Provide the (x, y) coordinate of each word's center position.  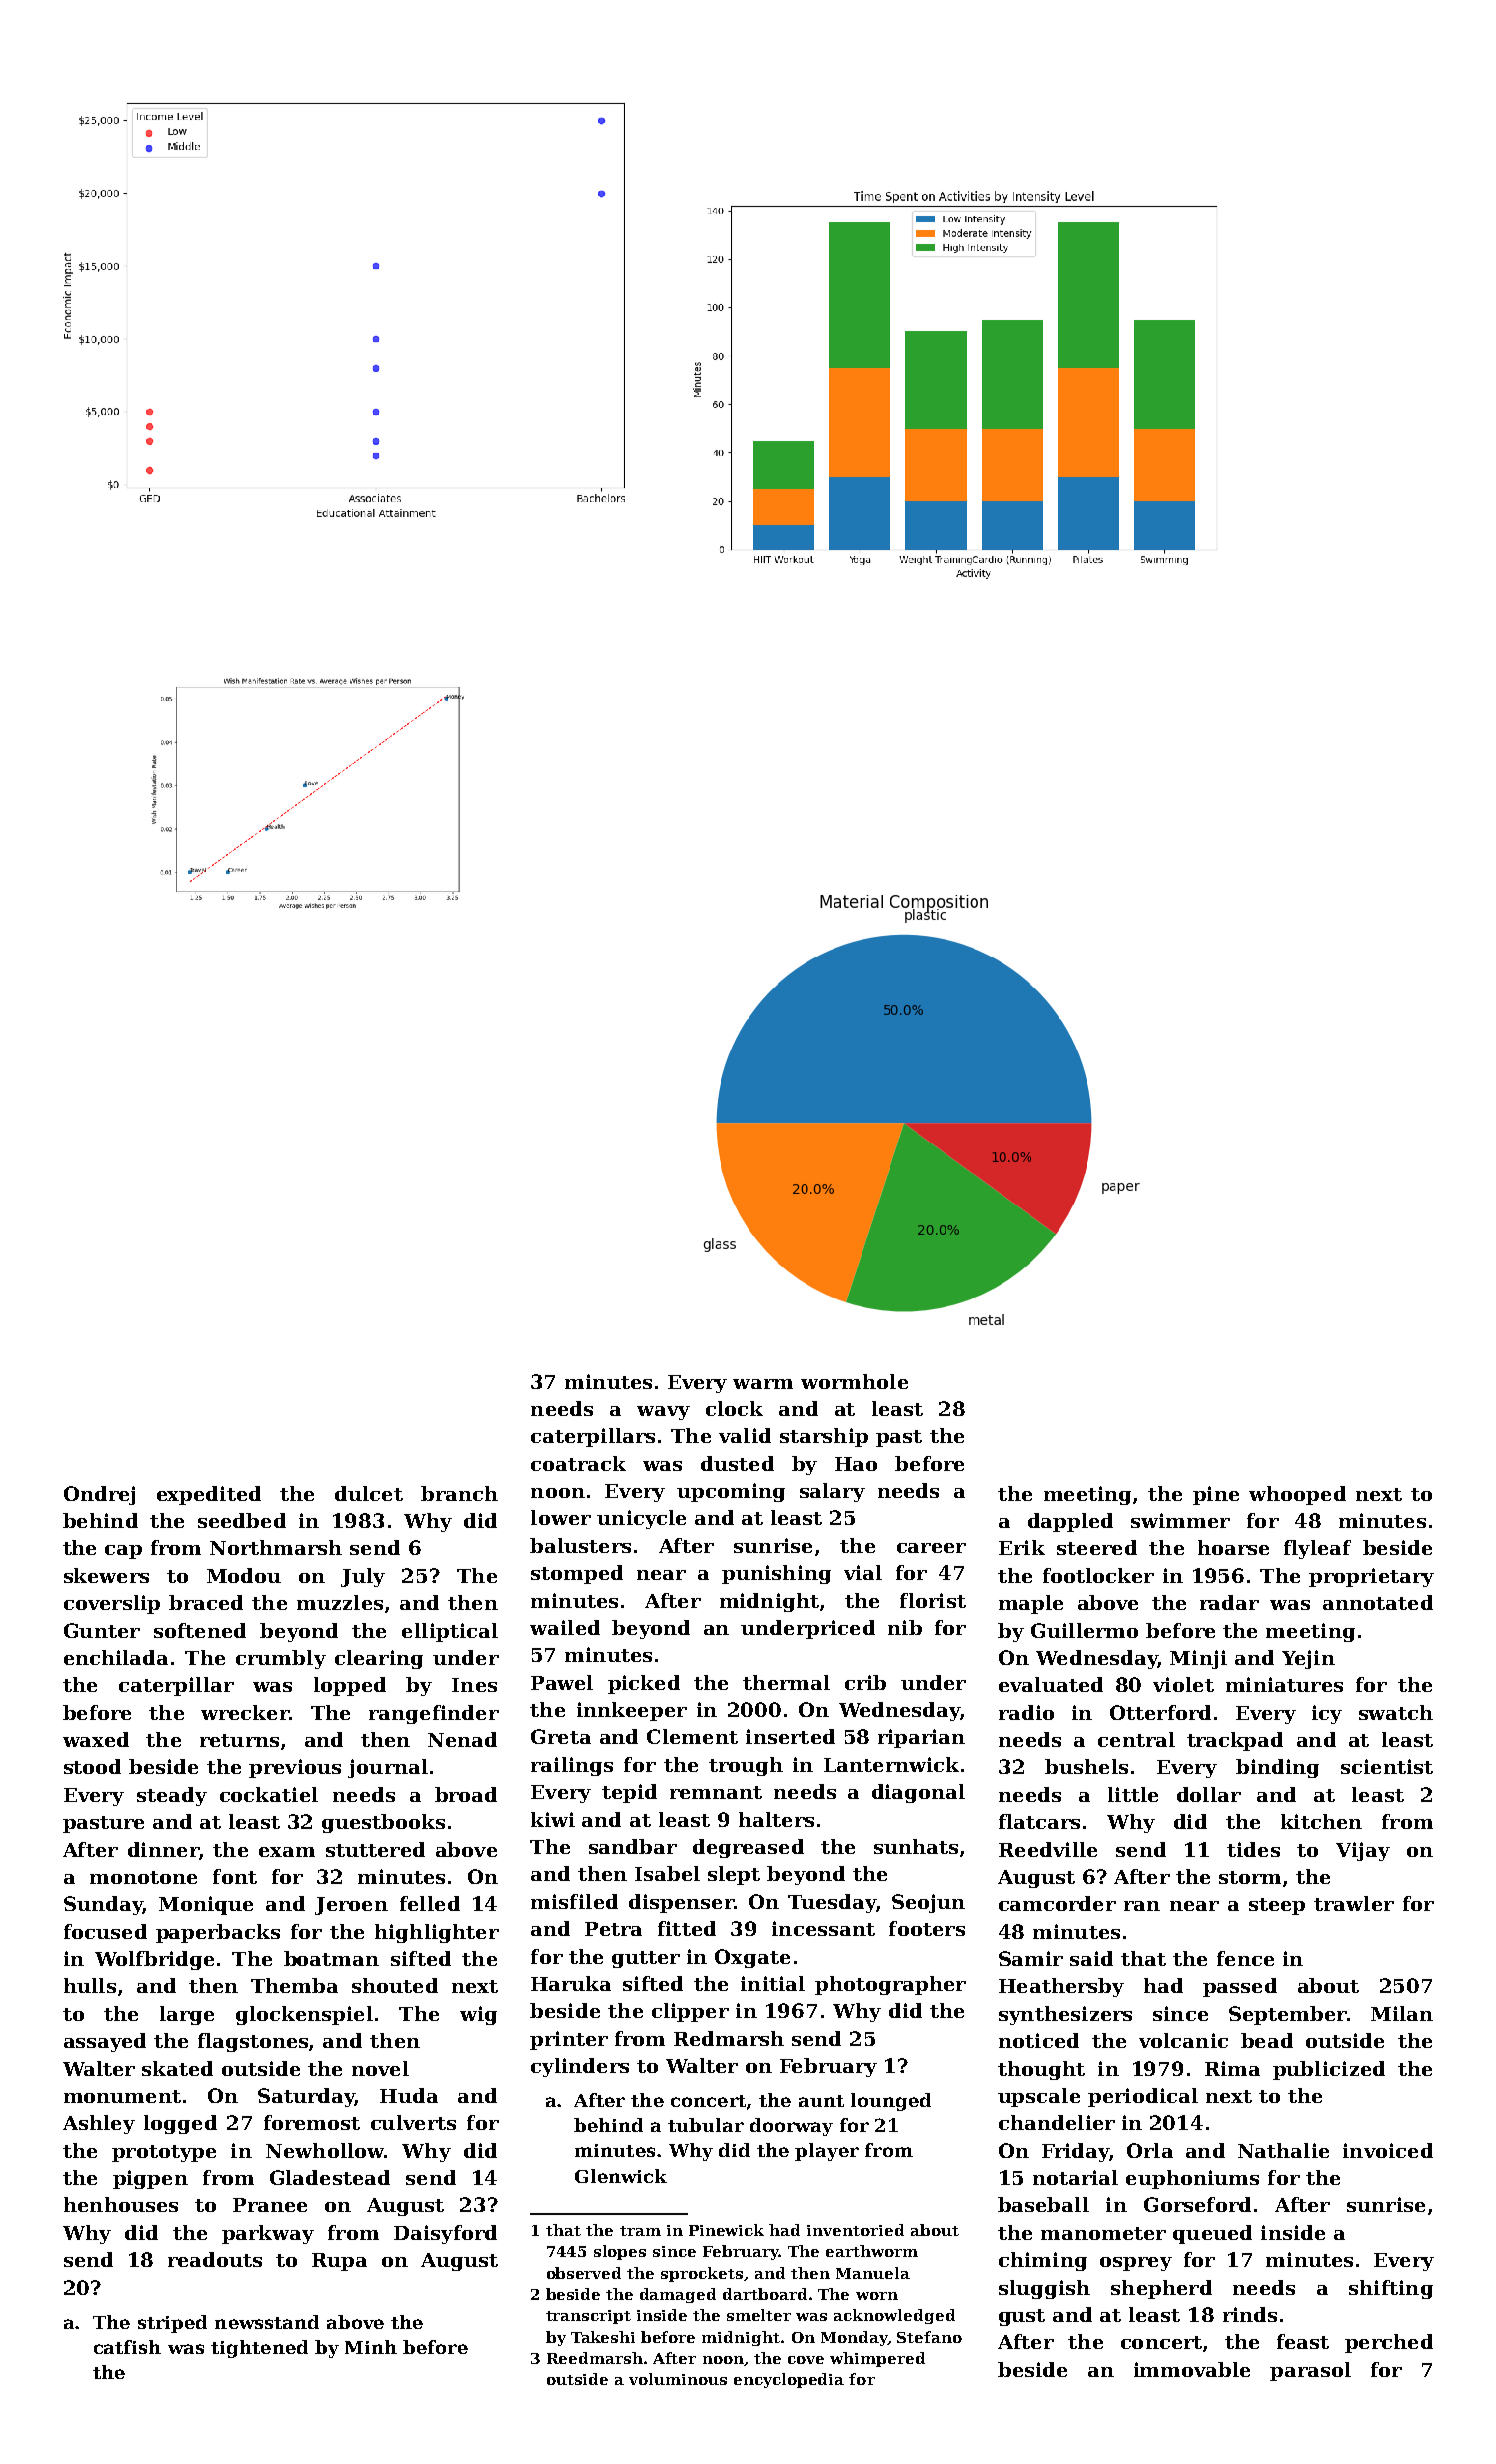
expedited (209, 1495)
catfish (127, 2347)
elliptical (450, 1632)
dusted (737, 1463)
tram (640, 2231)
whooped (1297, 1495)
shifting (1391, 2289)
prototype (164, 2153)
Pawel (562, 1682)
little (1133, 1794)
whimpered (877, 2359)
